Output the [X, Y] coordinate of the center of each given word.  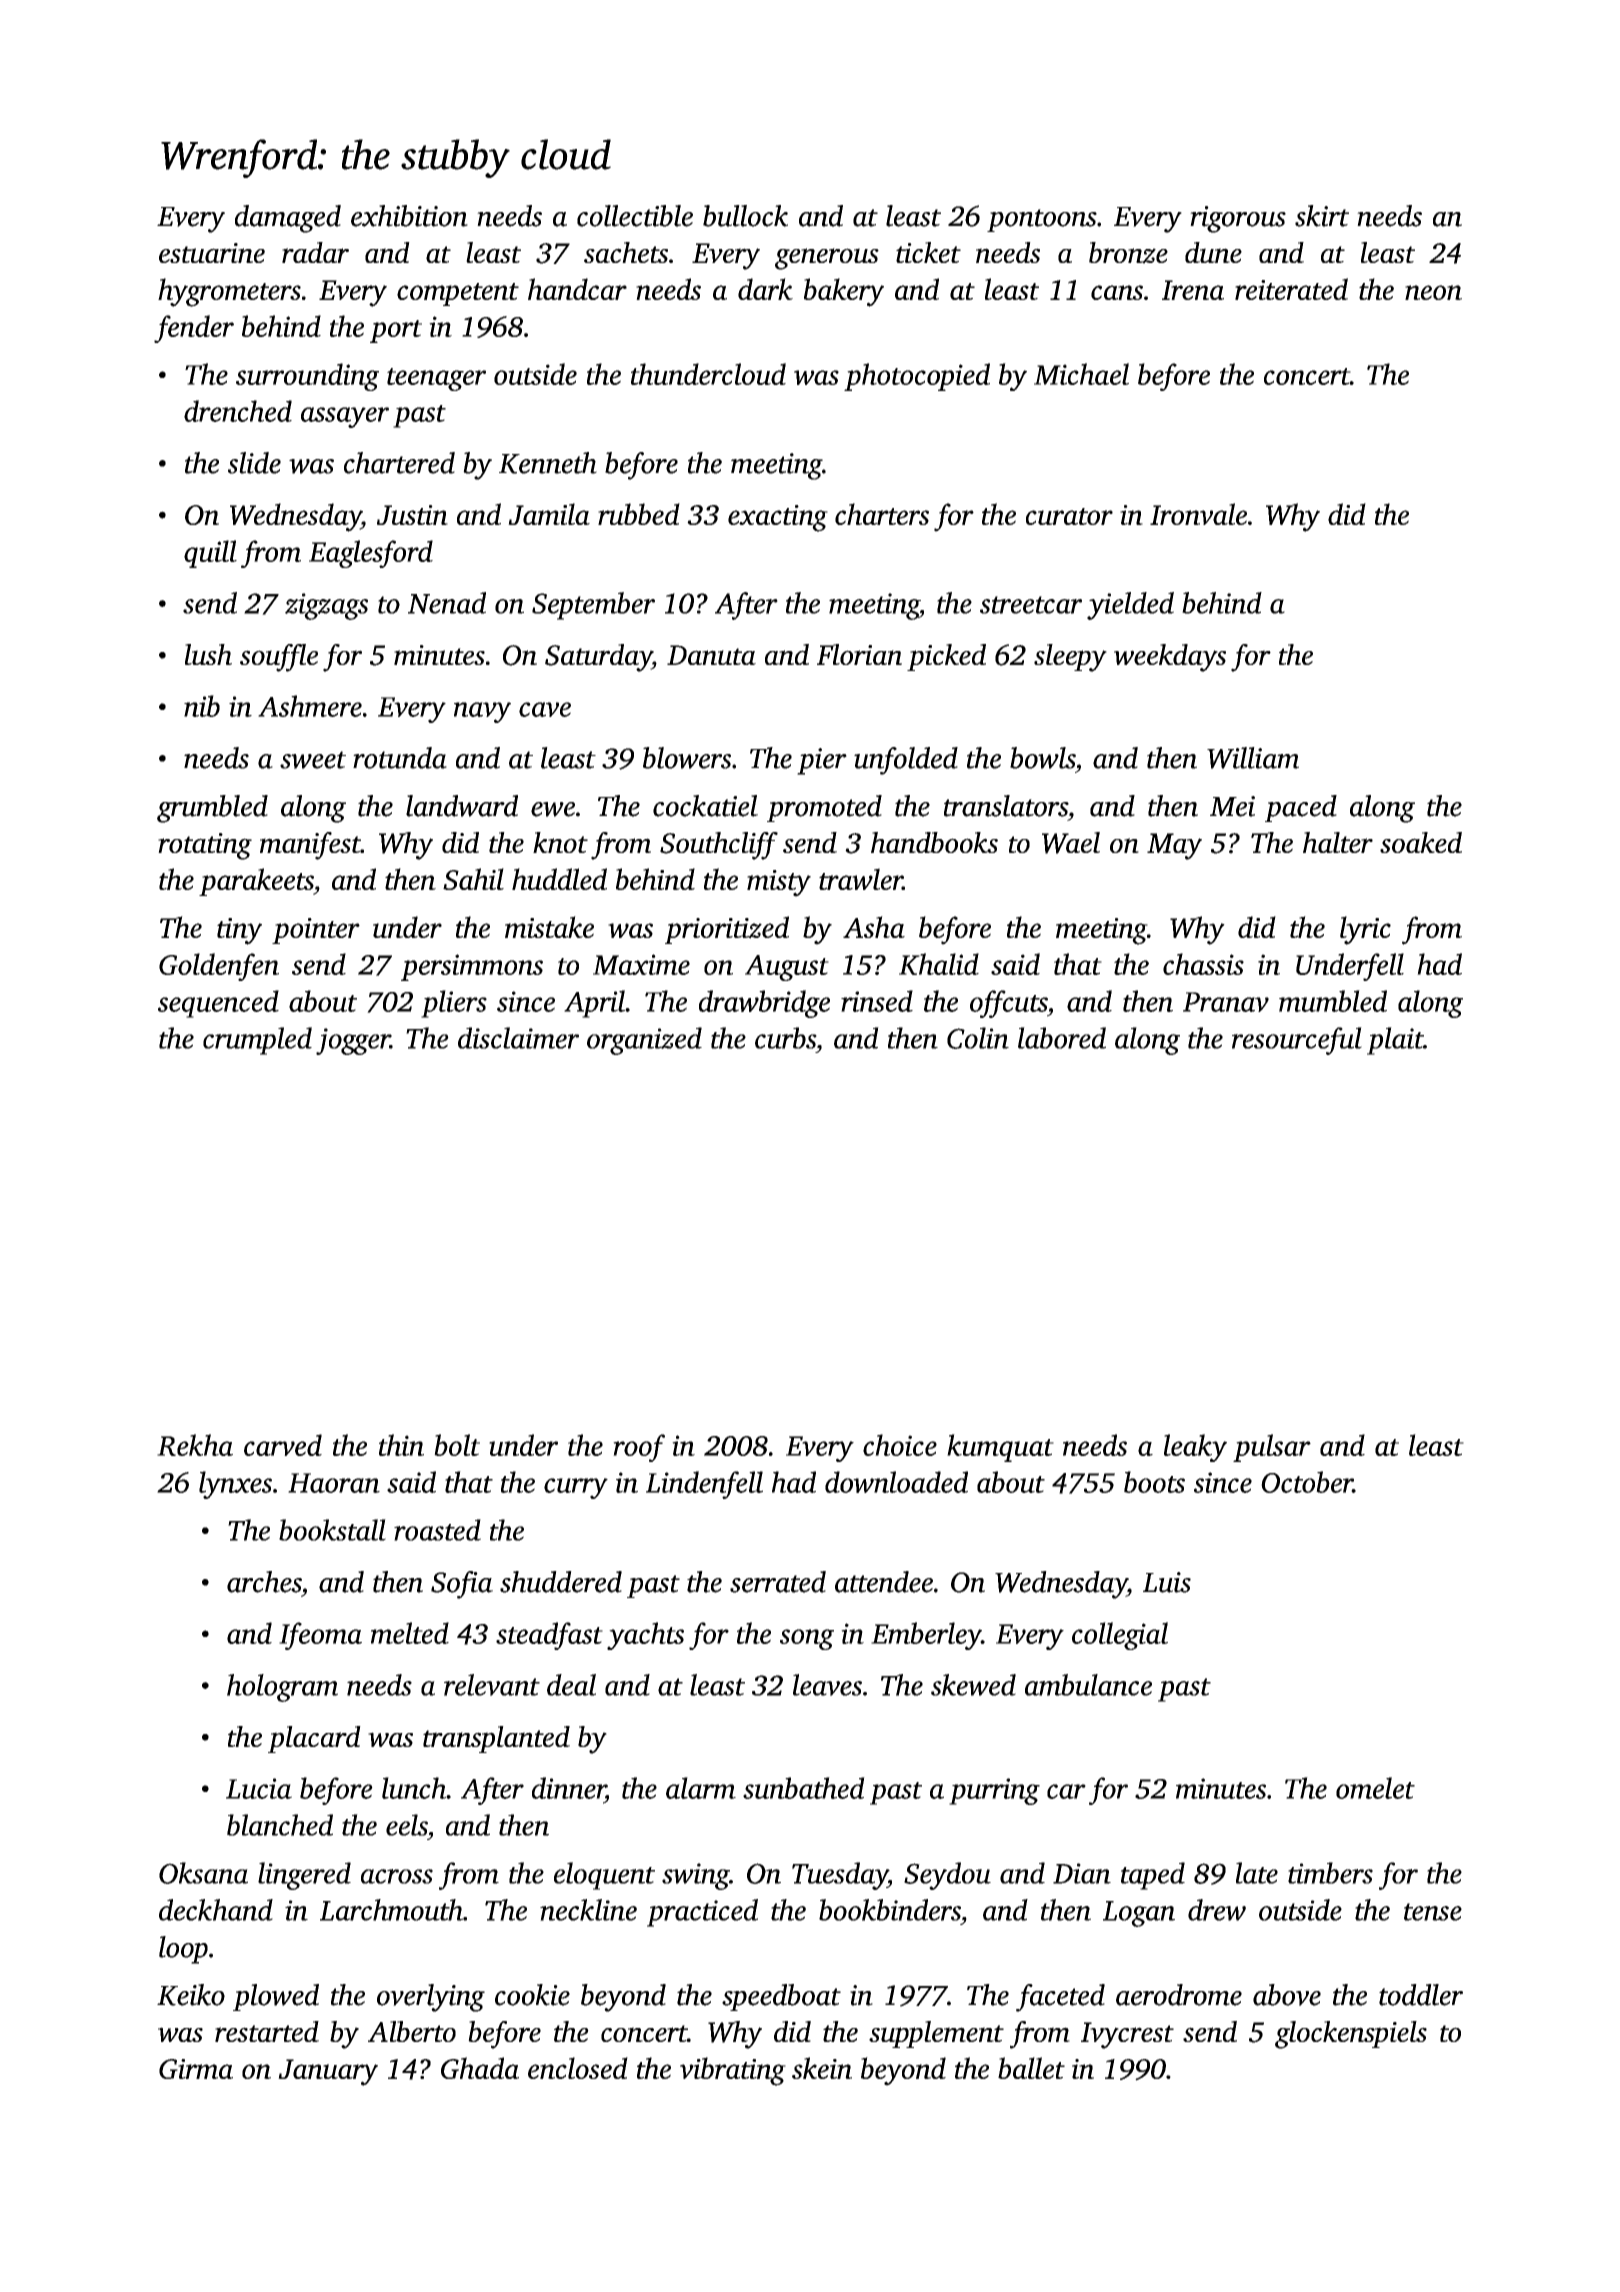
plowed [276, 1997]
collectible [635, 216]
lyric [1365, 930]
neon [1433, 292]
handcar [577, 289]
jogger [353, 1041]
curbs [785, 1038]
